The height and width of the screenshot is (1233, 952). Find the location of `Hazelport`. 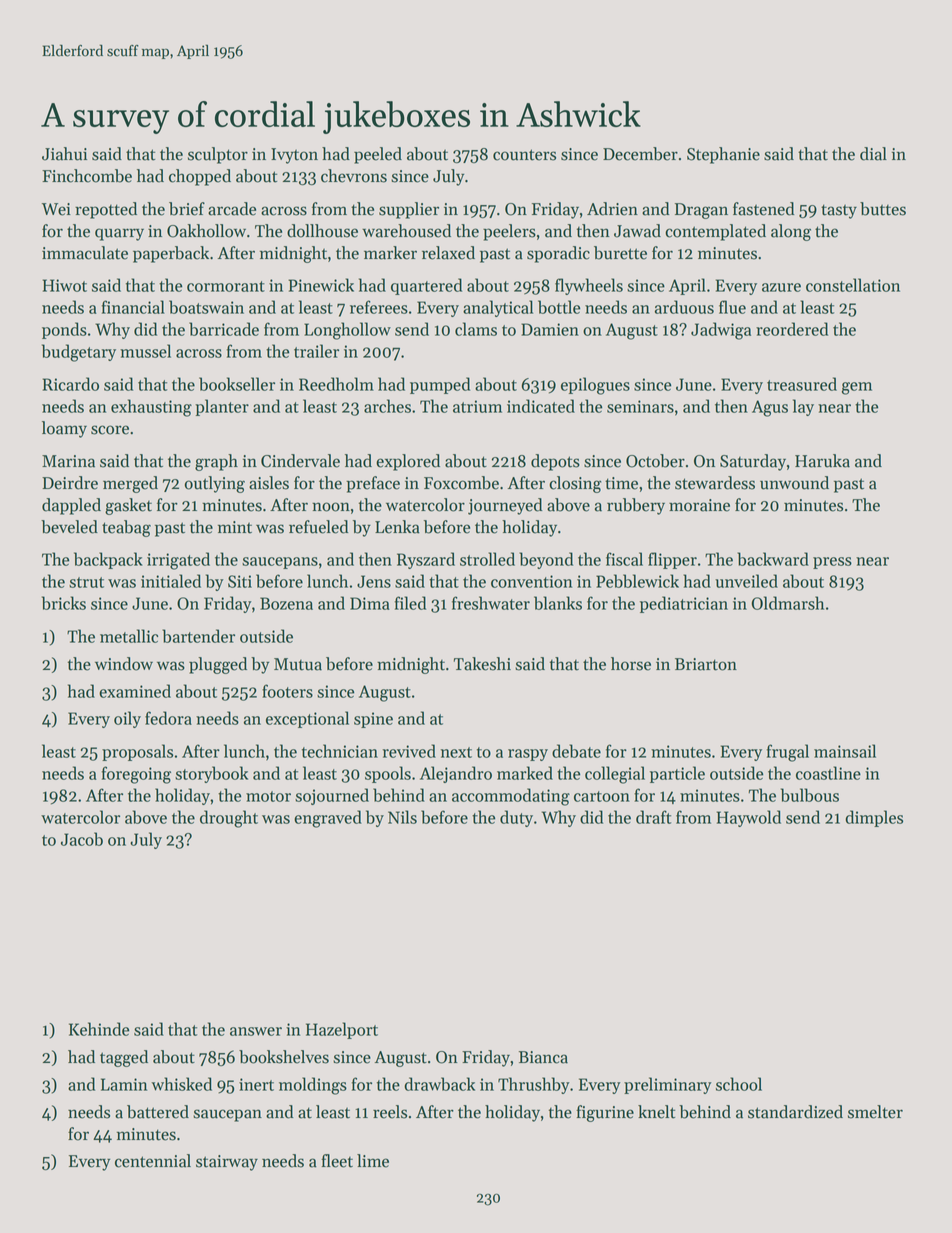

Hazelport is located at coordinates (342, 1030).
